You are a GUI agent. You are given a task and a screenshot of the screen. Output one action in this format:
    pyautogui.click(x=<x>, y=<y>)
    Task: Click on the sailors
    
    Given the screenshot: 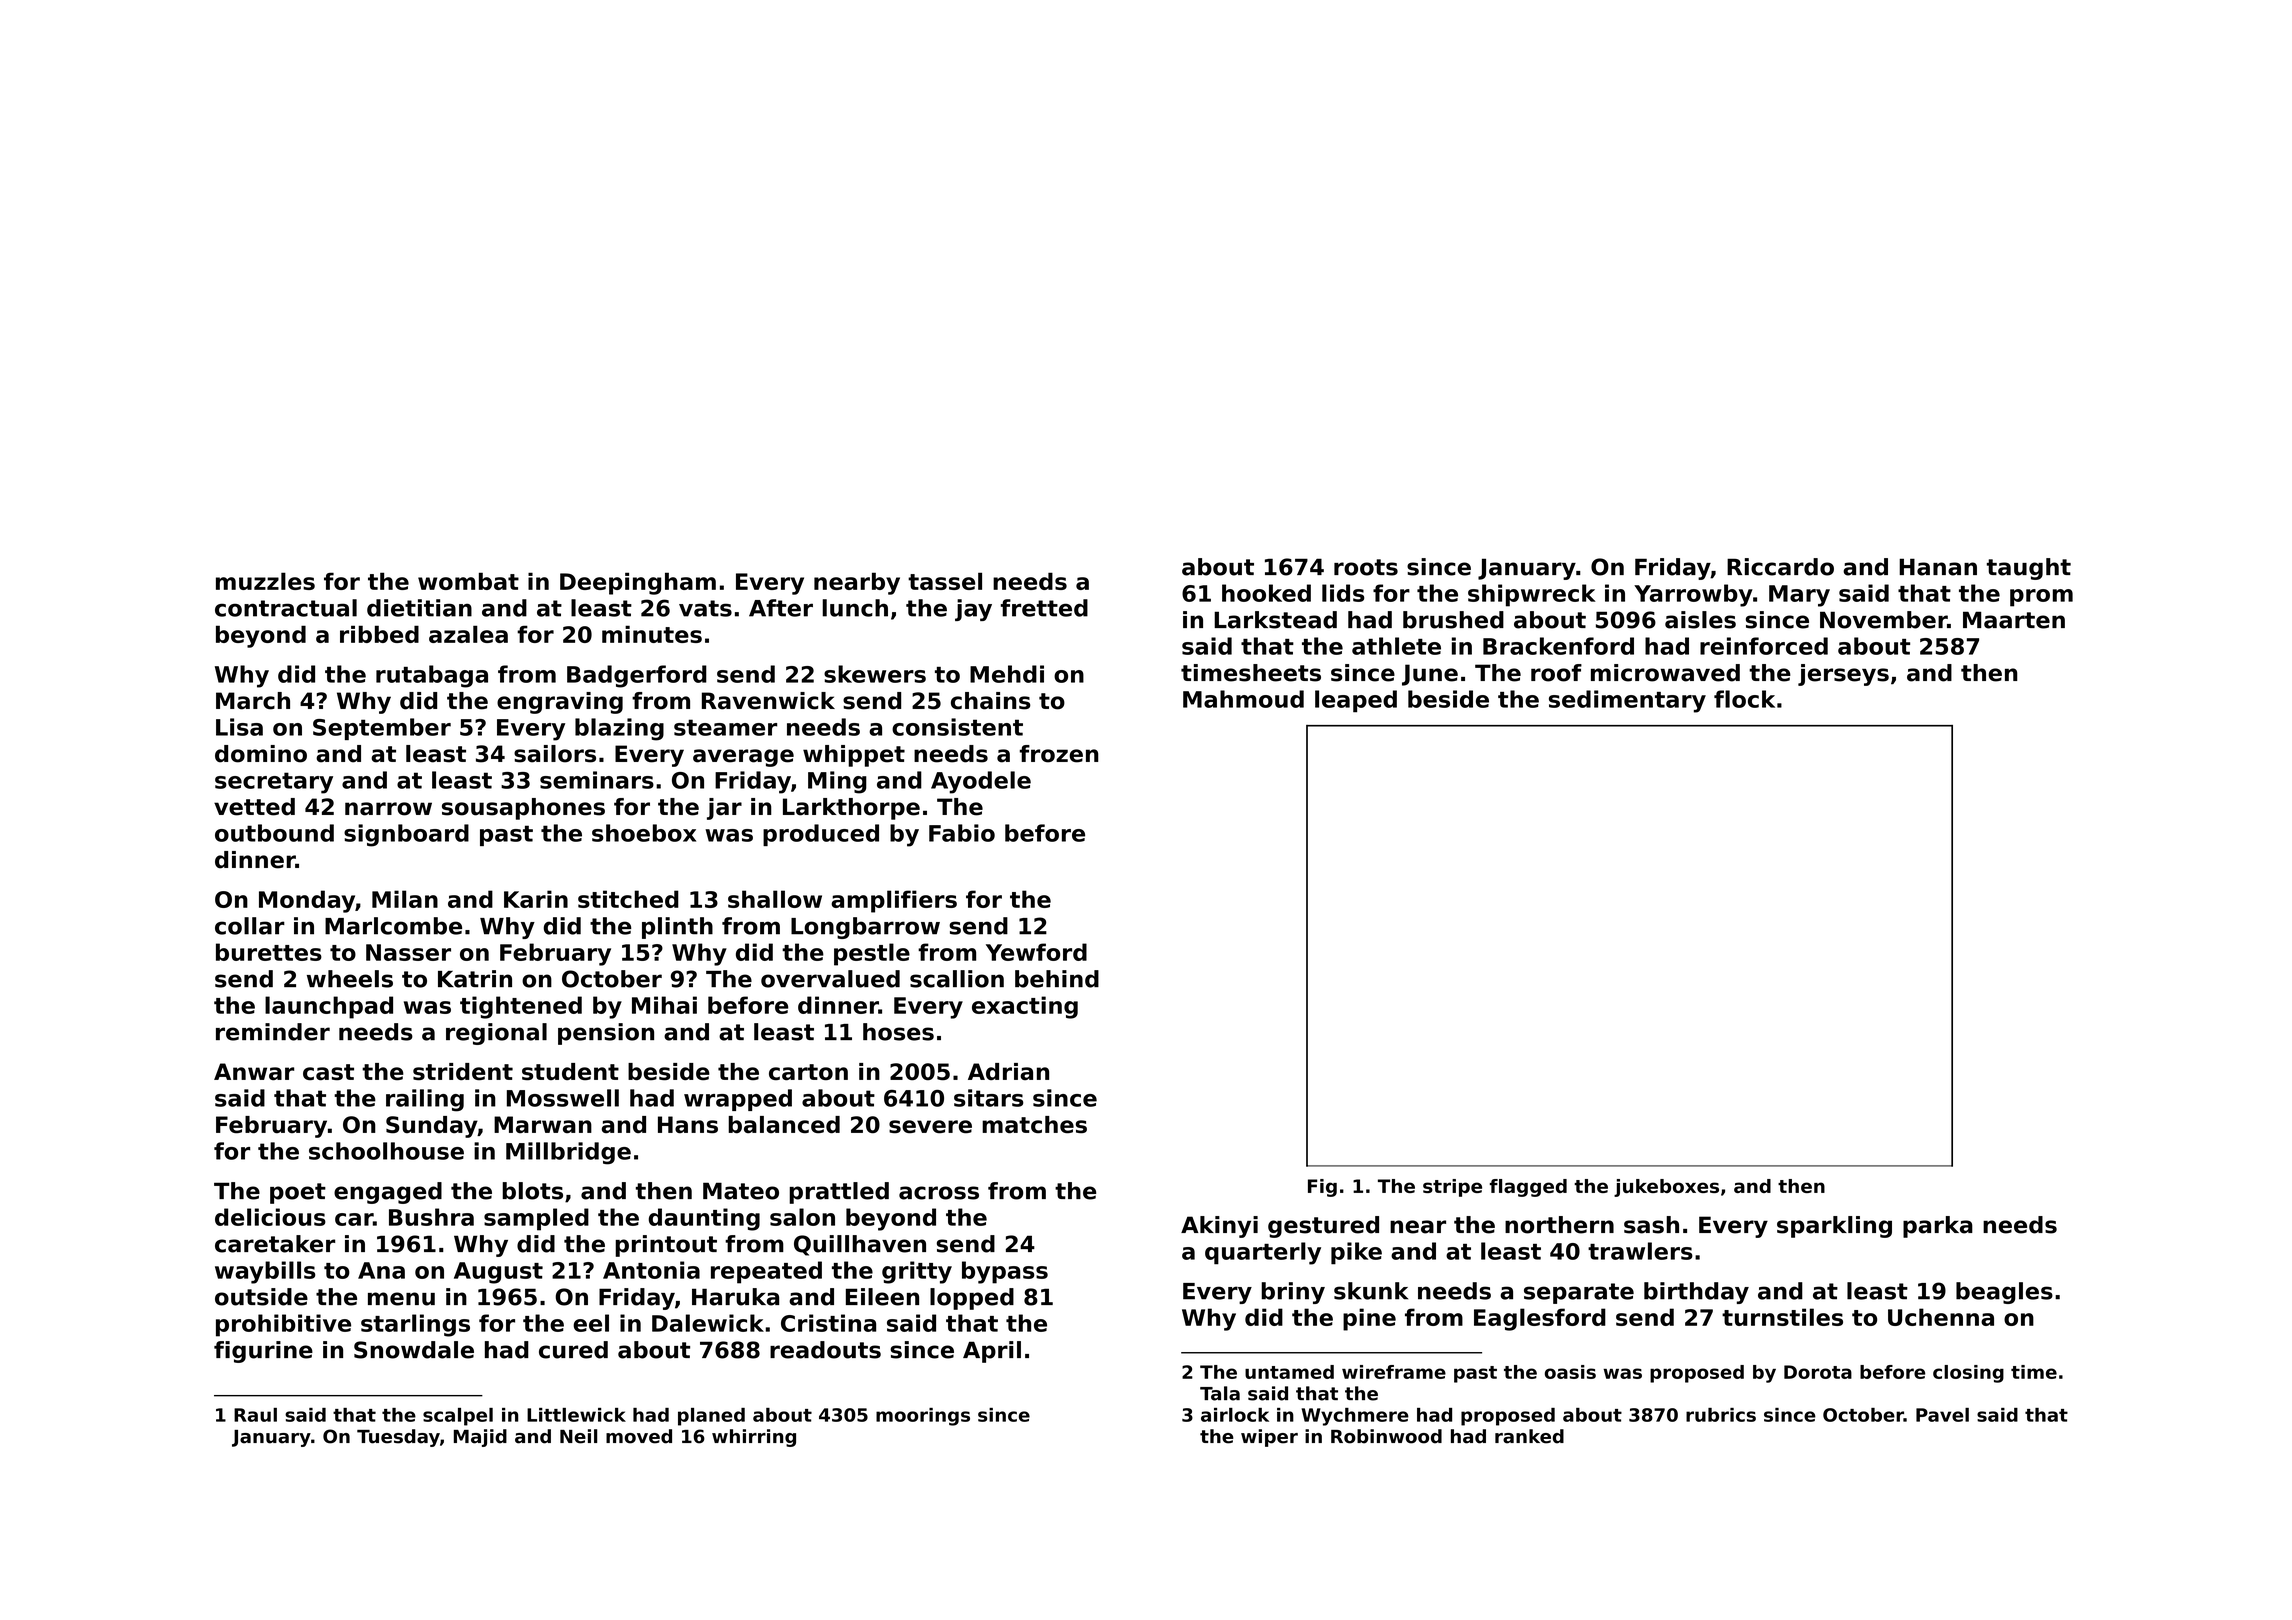 What is the action you would take?
    pyautogui.click(x=555, y=754)
